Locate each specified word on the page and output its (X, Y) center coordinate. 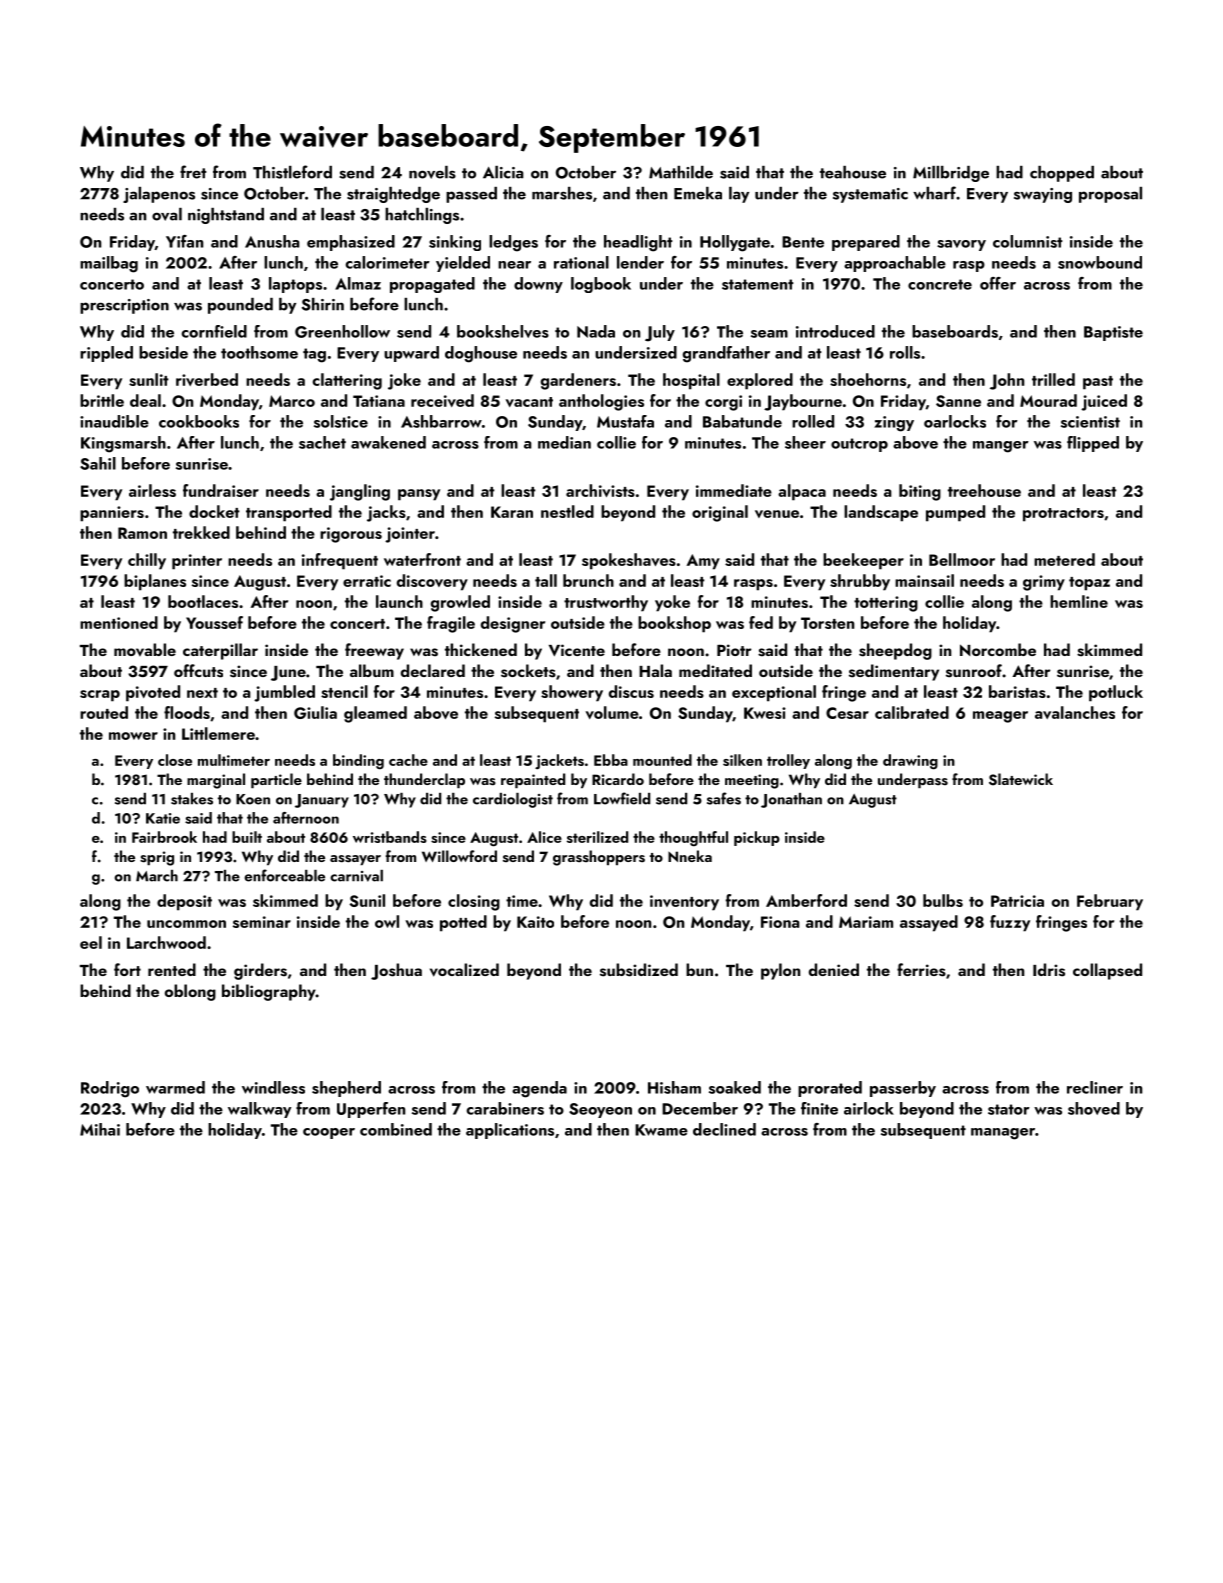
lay (739, 195)
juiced (1104, 402)
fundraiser (221, 490)
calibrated (912, 712)
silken (742, 760)
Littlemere (218, 733)
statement (758, 284)
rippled (106, 354)
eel (91, 942)
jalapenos (159, 195)
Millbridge (951, 174)
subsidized (639, 970)
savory (961, 245)
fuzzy (1010, 923)
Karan (512, 512)
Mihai (100, 1129)
